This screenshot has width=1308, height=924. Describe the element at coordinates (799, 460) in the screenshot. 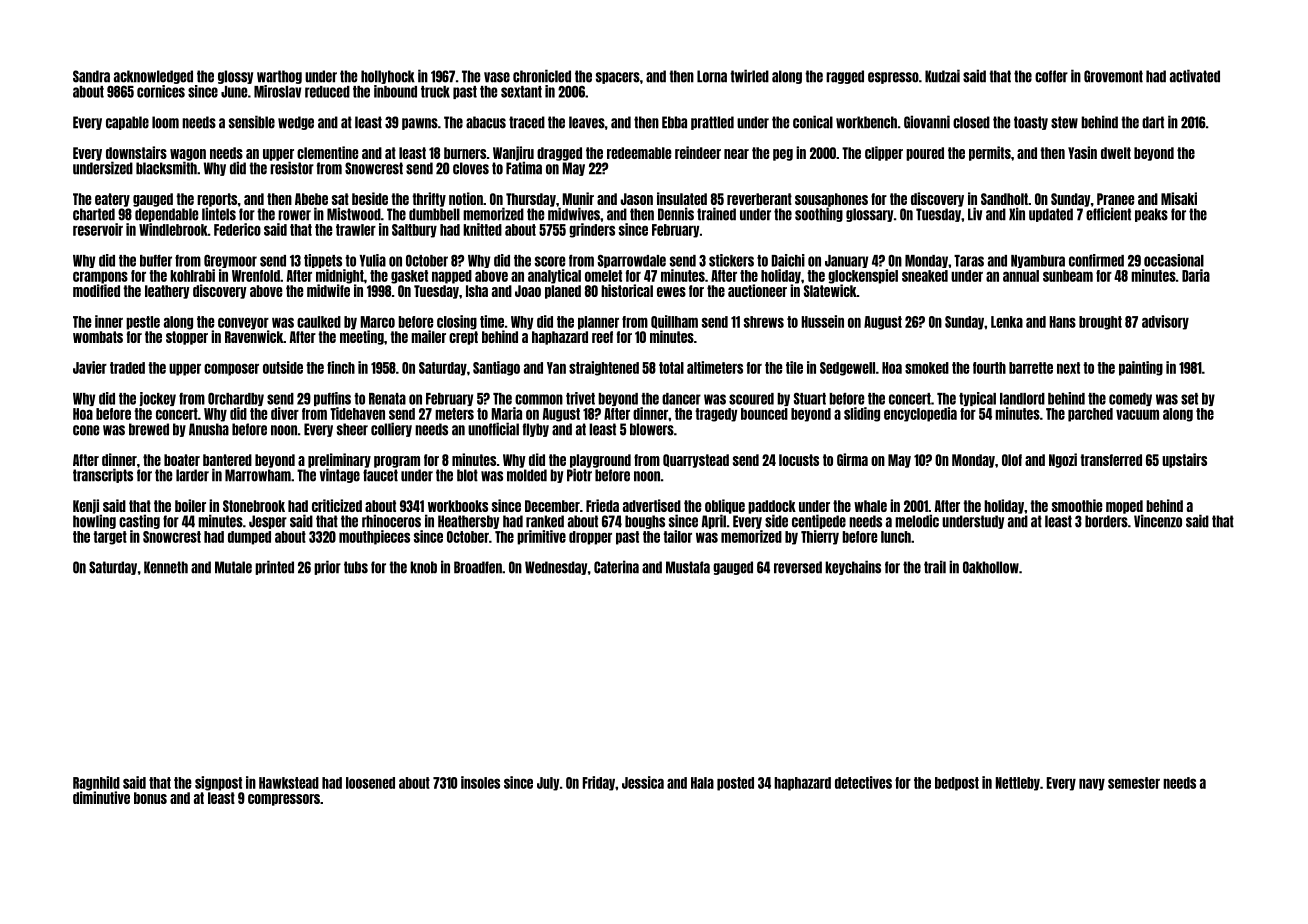

I see `locusts` at that location.
